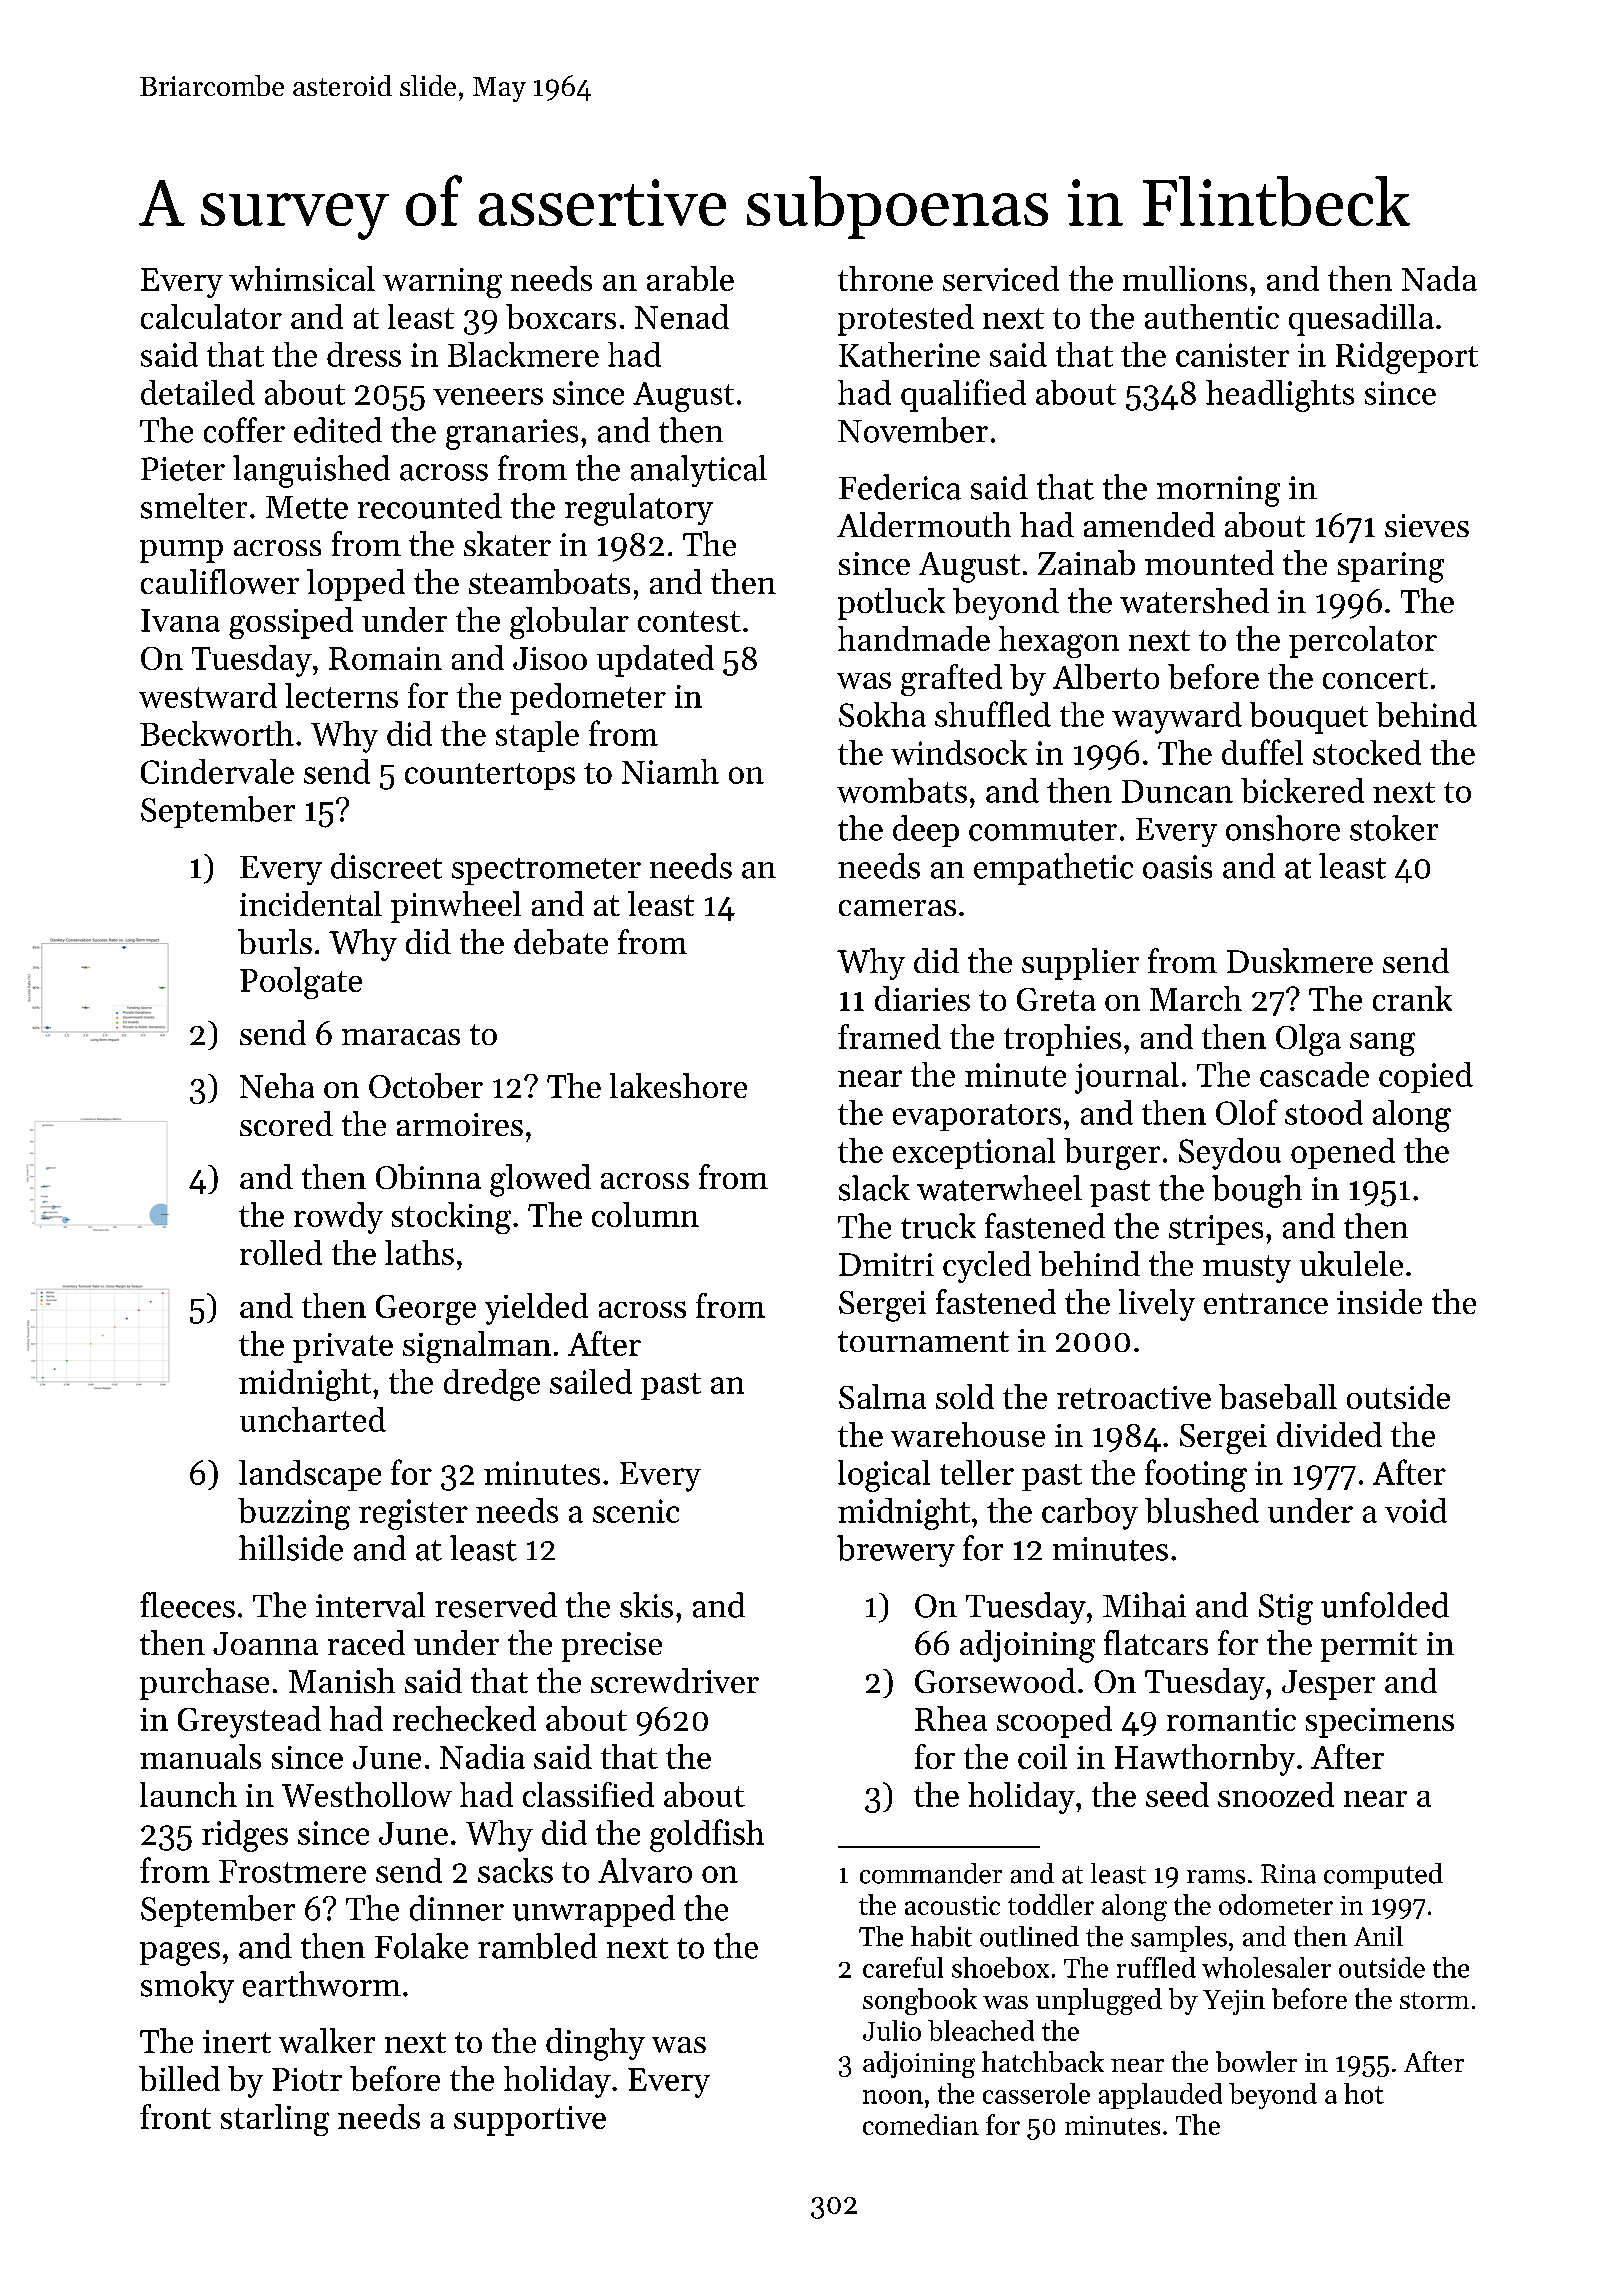 Image resolution: width=1620 pixels, height=2292 pixels. What do you see at coordinates (885, 278) in the page?
I see `throne` at bounding box center [885, 278].
